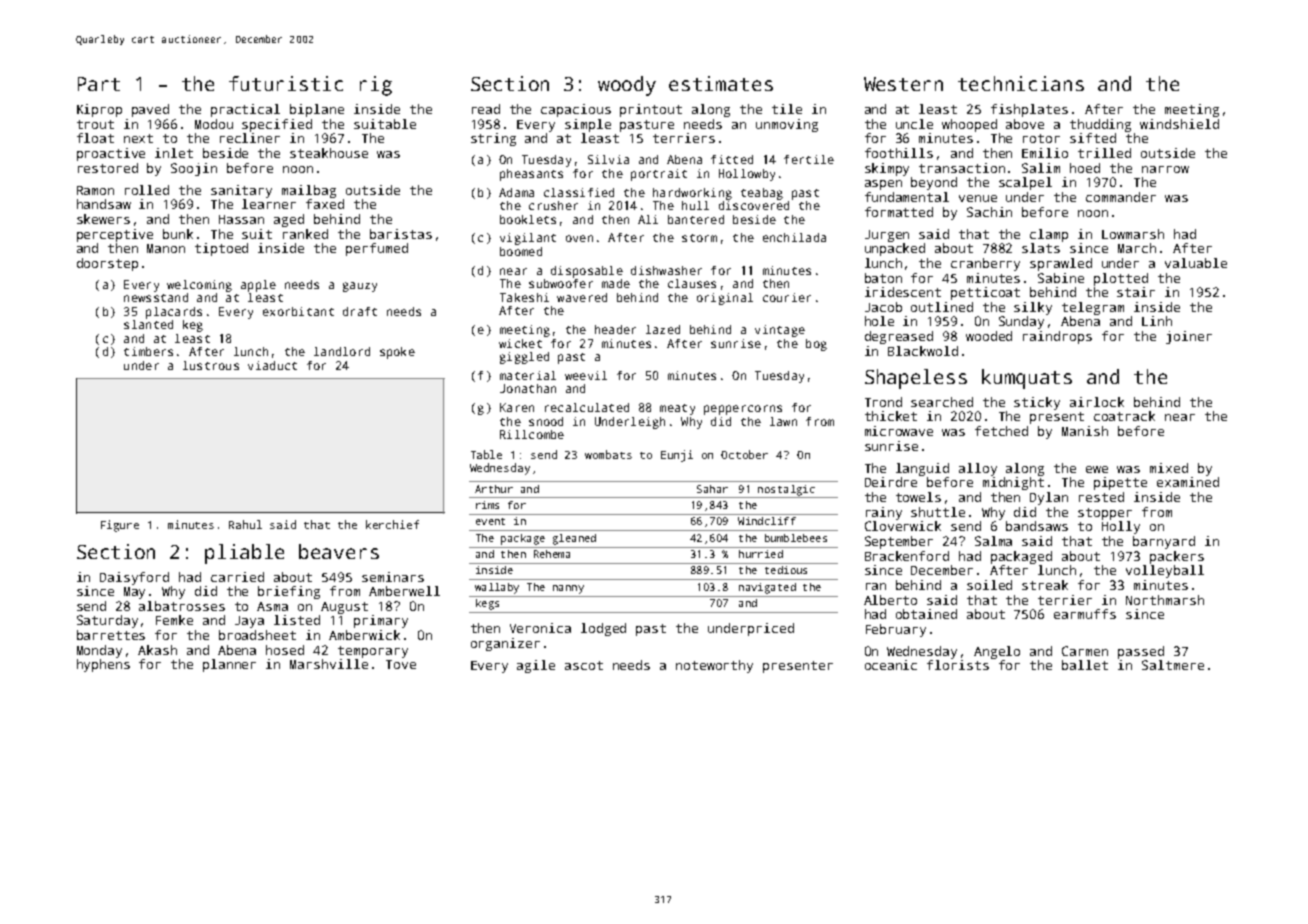 The height and width of the screenshot is (924, 1308). Describe the element at coordinates (608, 159) in the screenshot. I see `Silvia` at that location.
